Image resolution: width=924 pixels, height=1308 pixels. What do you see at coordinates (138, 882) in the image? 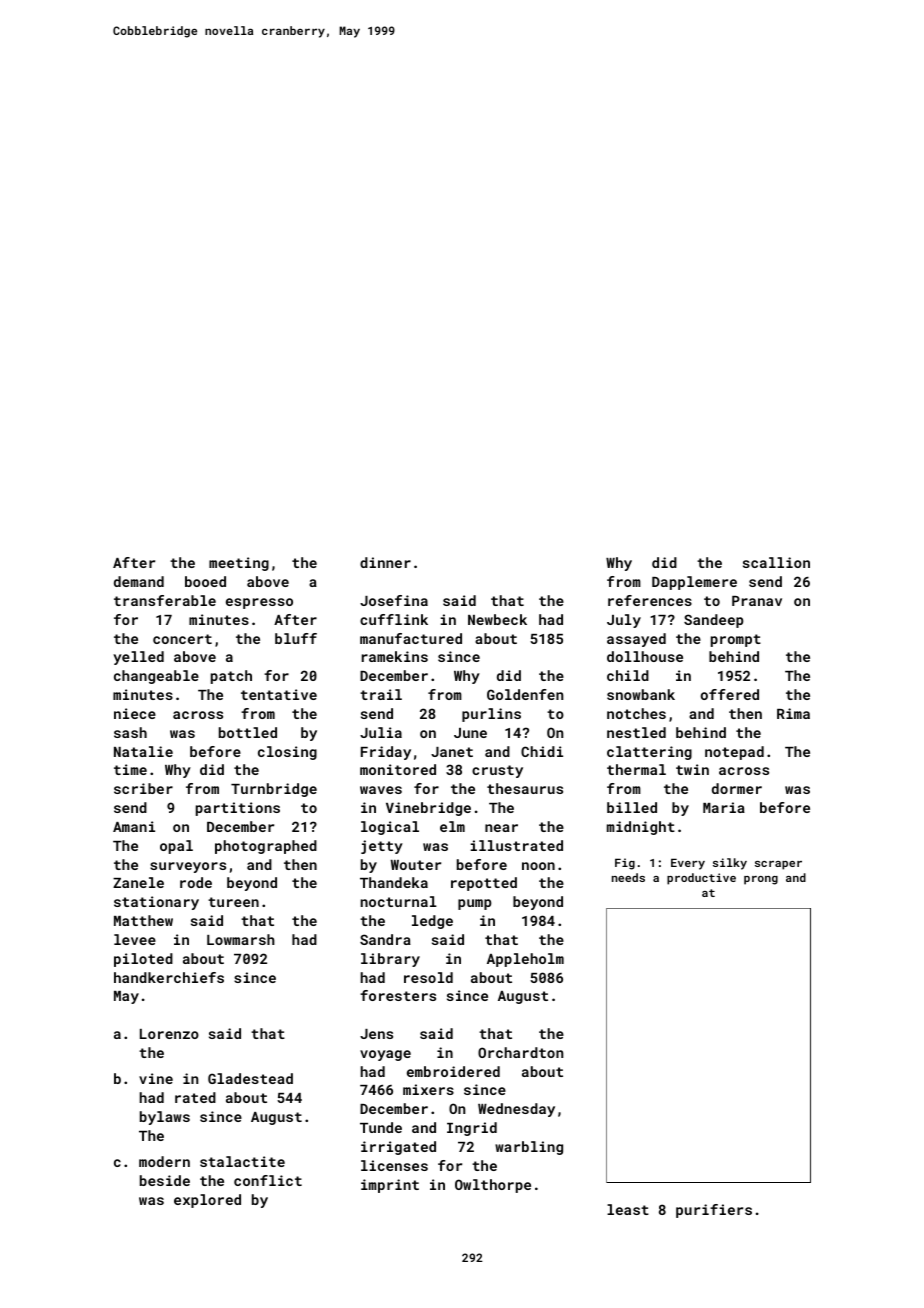
I see `Zanele` at bounding box center [138, 882].
